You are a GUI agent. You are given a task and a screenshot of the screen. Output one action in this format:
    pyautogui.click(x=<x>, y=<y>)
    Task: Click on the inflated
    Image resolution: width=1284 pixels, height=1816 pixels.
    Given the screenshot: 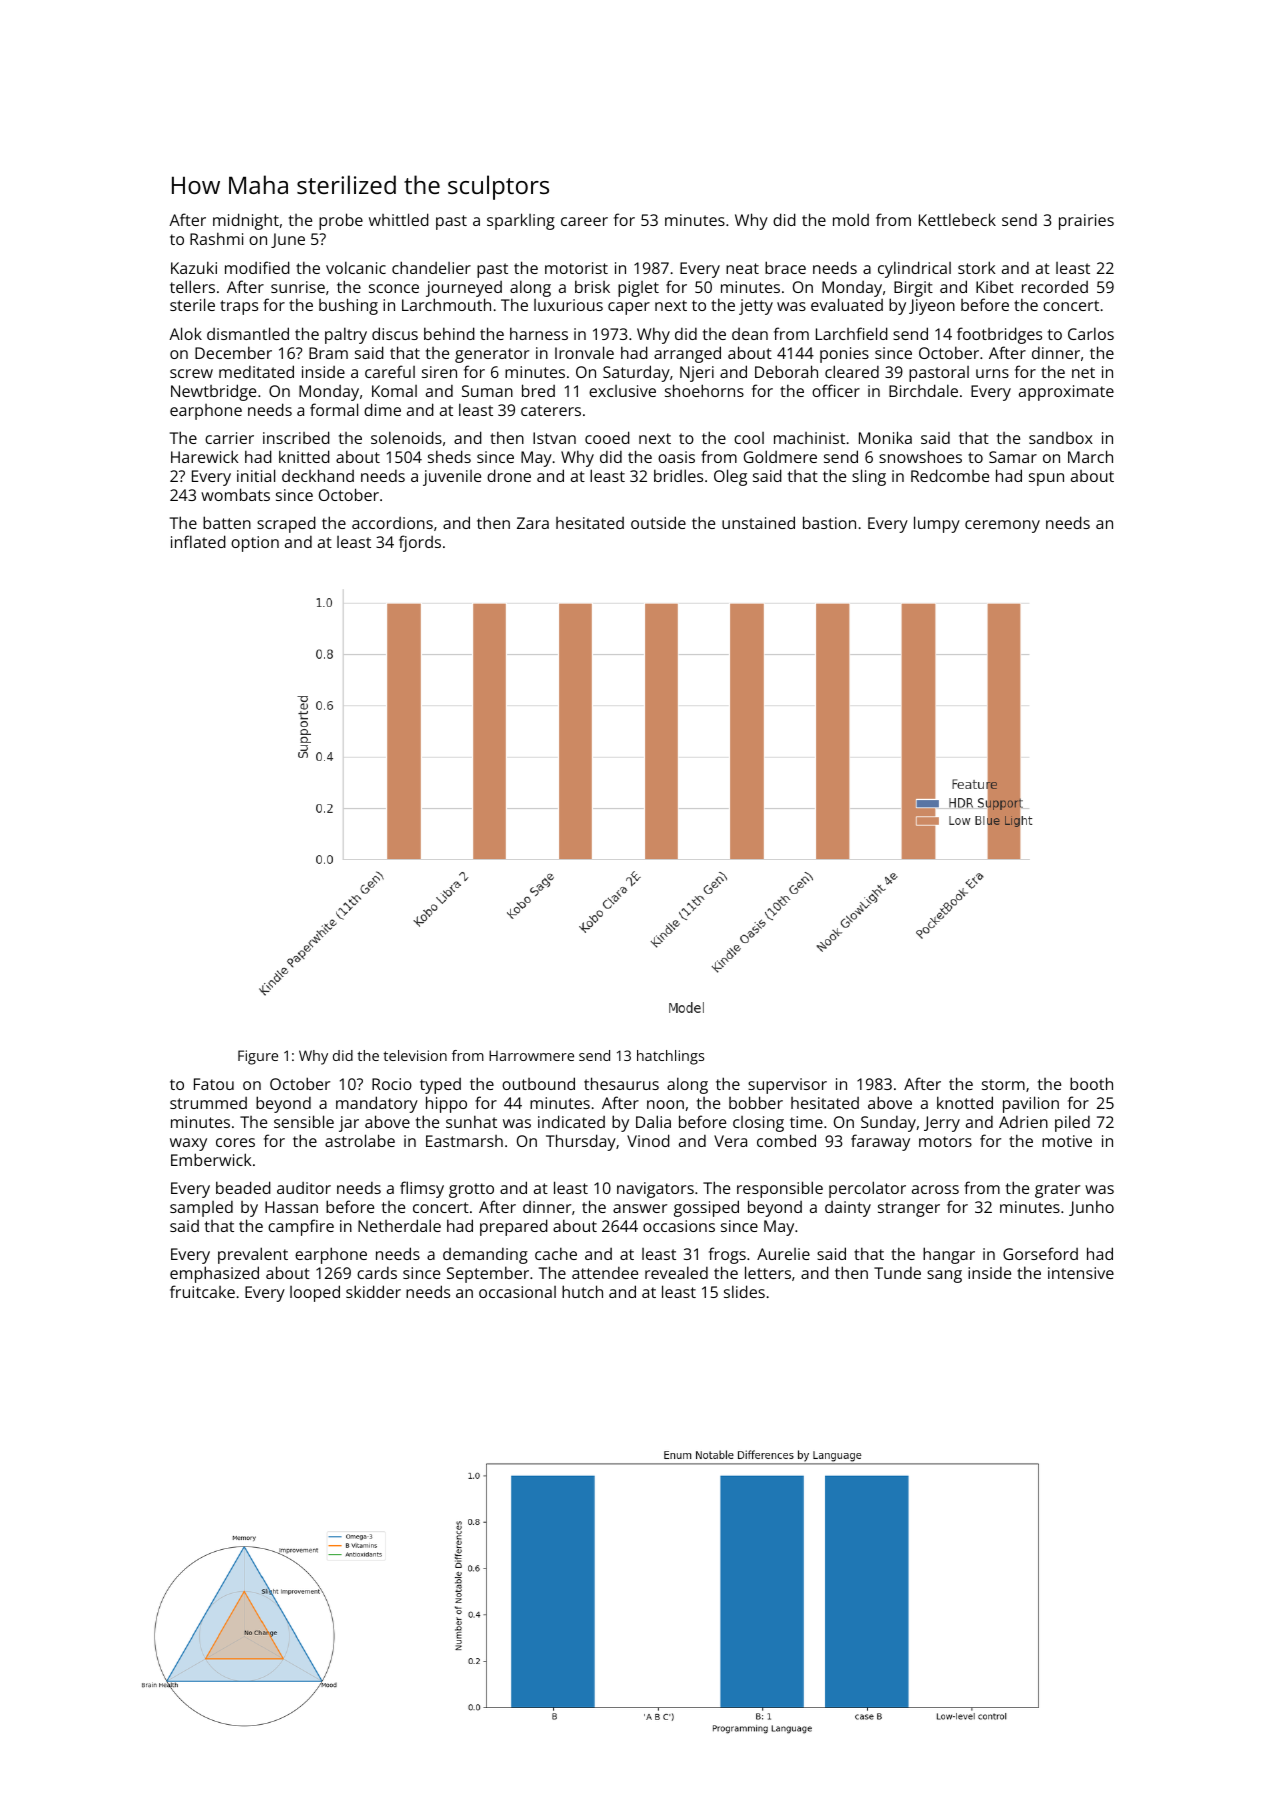 What is the action you would take?
    pyautogui.click(x=198, y=541)
